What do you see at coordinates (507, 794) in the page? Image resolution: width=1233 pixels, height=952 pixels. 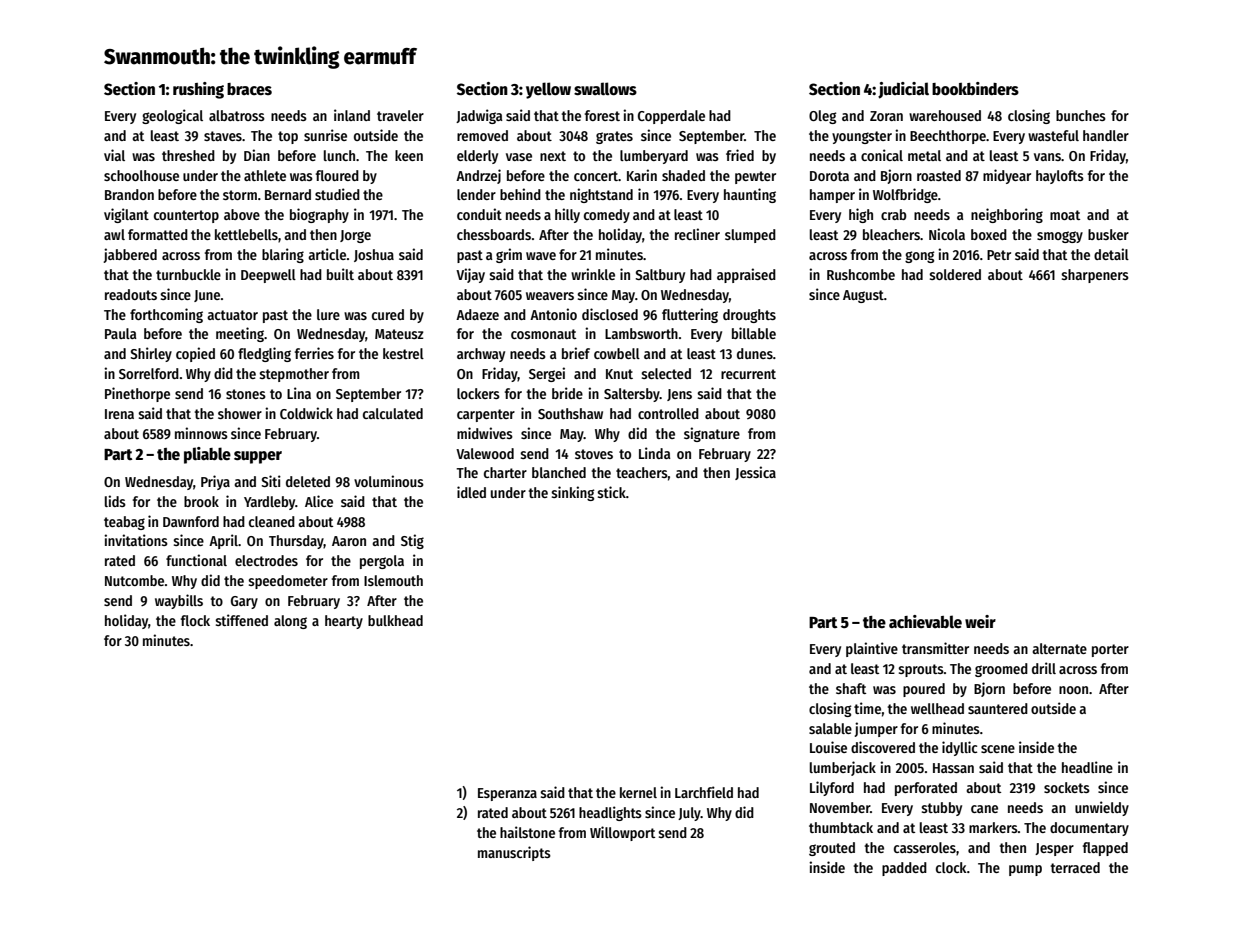 I see `Esperanza` at bounding box center [507, 794].
